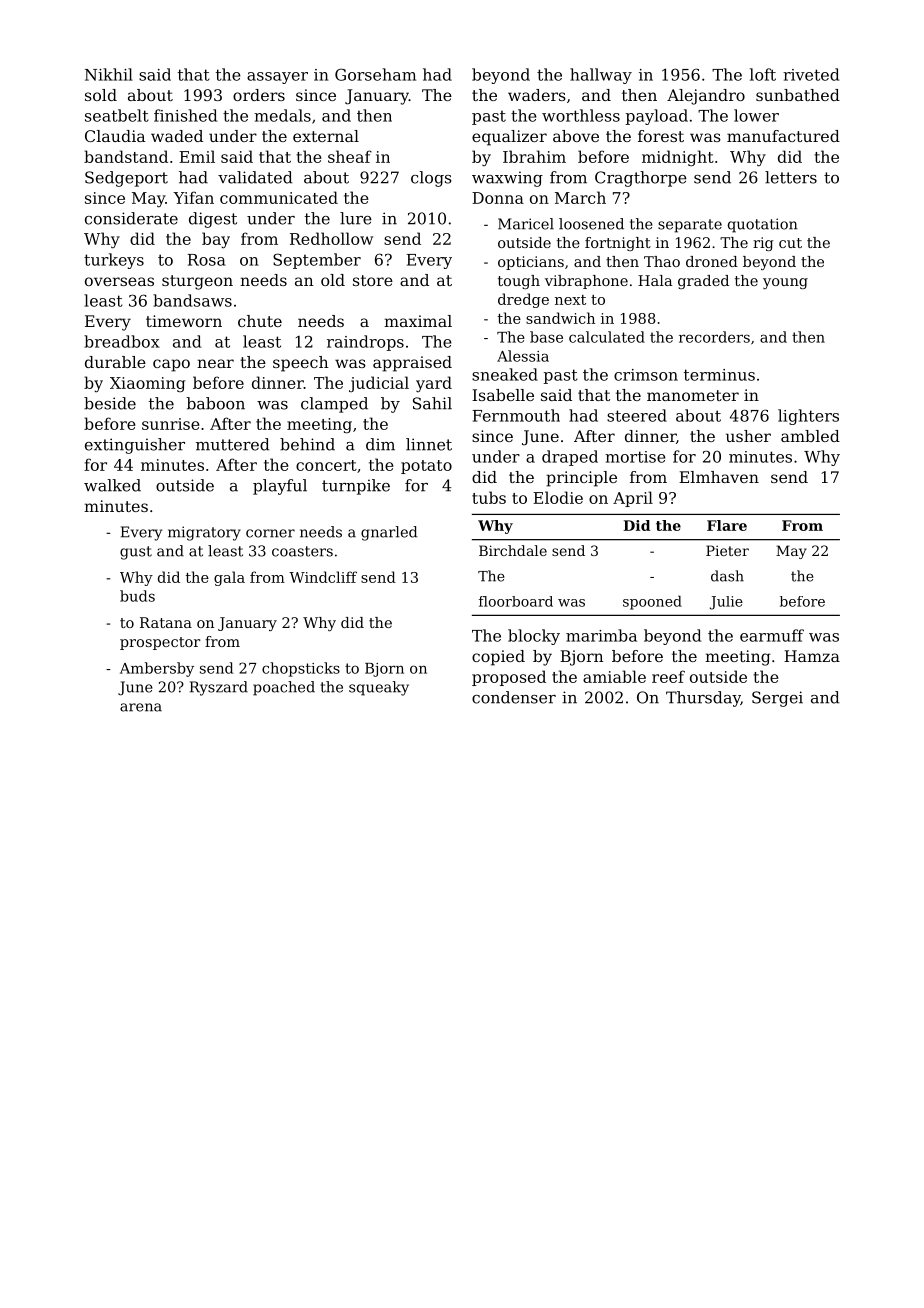 This page has width=924, height=1308. I want to click on Gorseham, so click(375, 74).
